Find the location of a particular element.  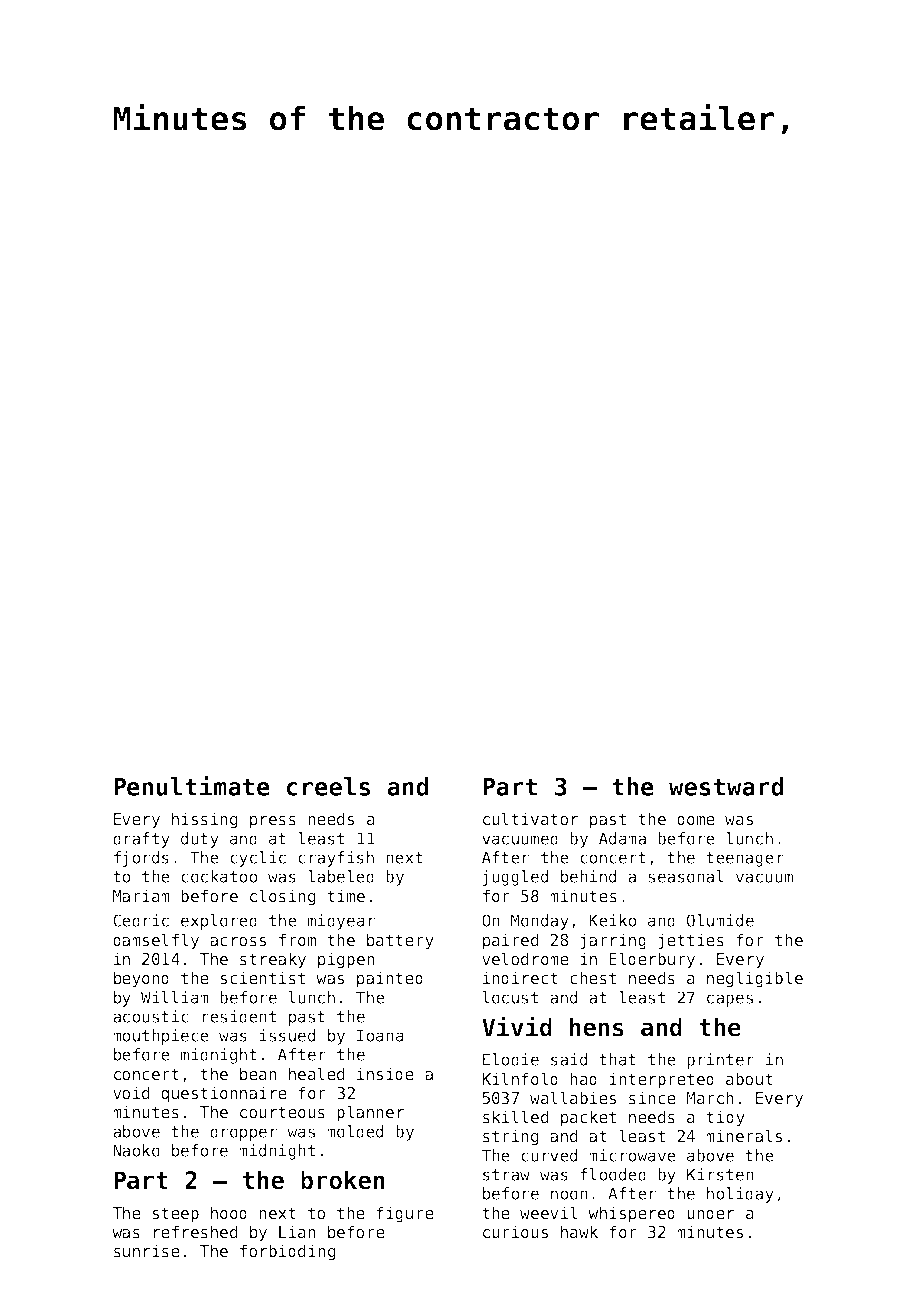

void is located at coordinates (131, 1093).
